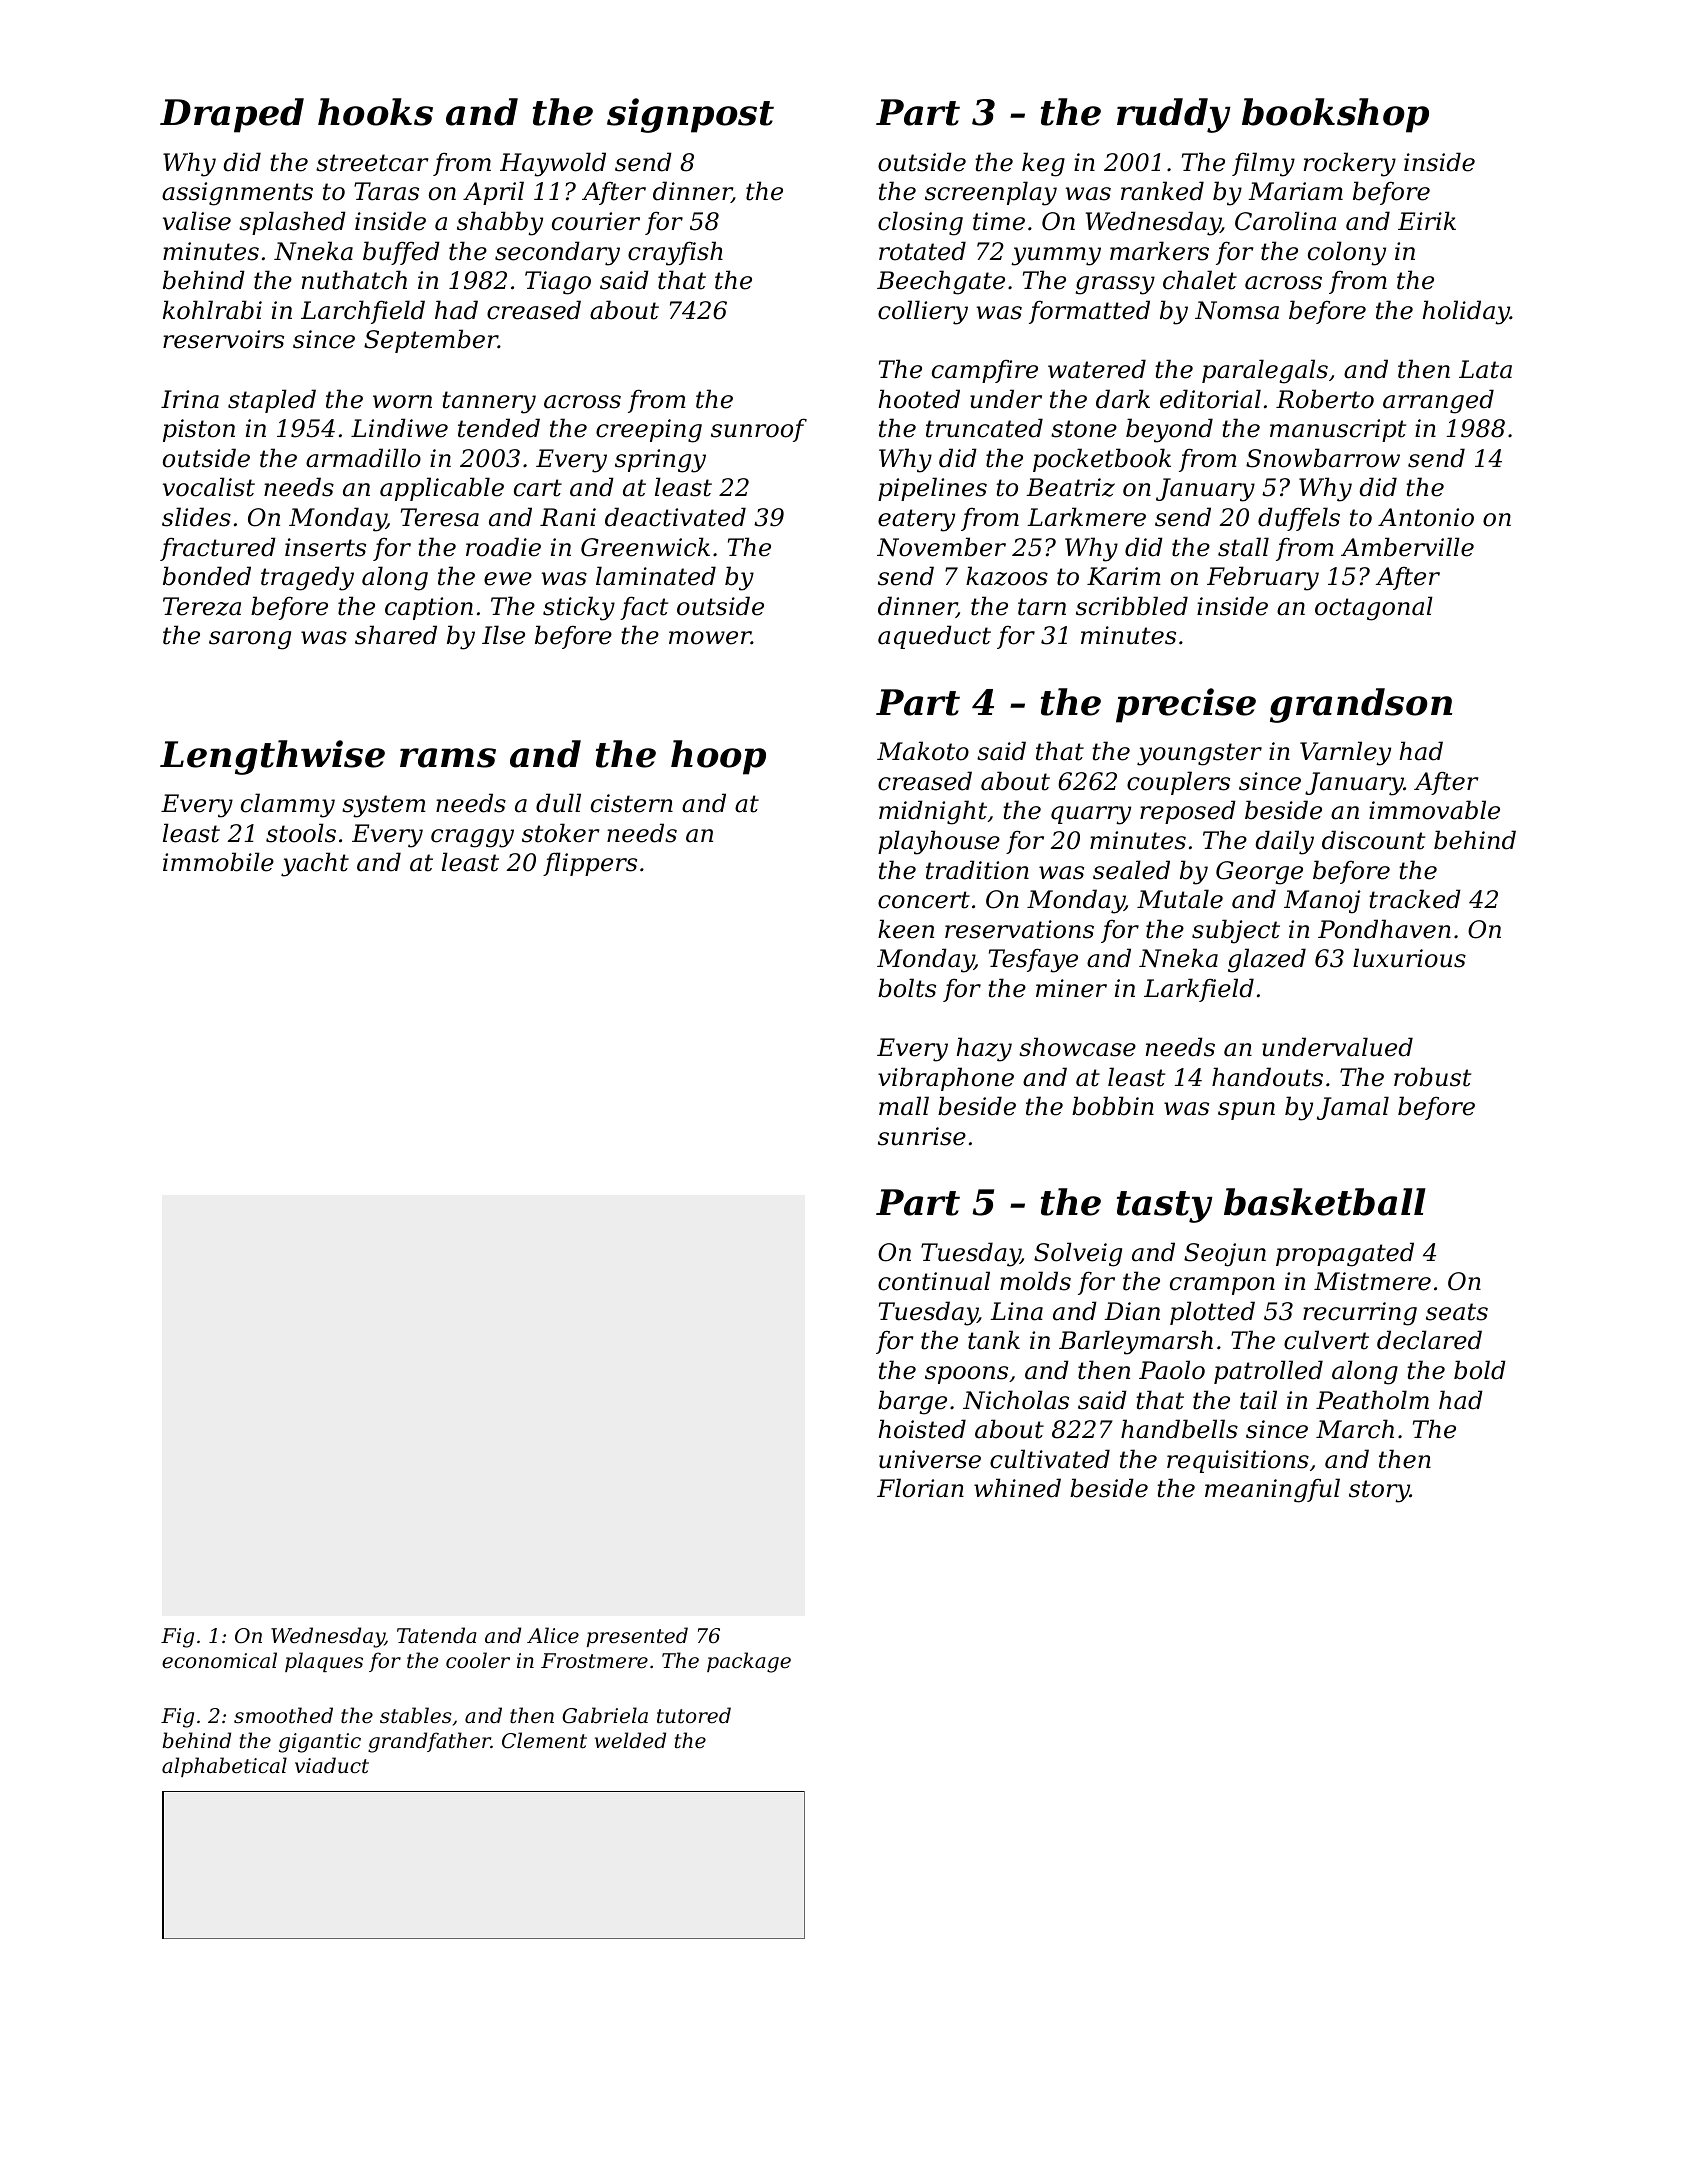  What do you see at coordinates (694, 1715) in the document?
I see `tutored` at bounding box center [694, 1715].
